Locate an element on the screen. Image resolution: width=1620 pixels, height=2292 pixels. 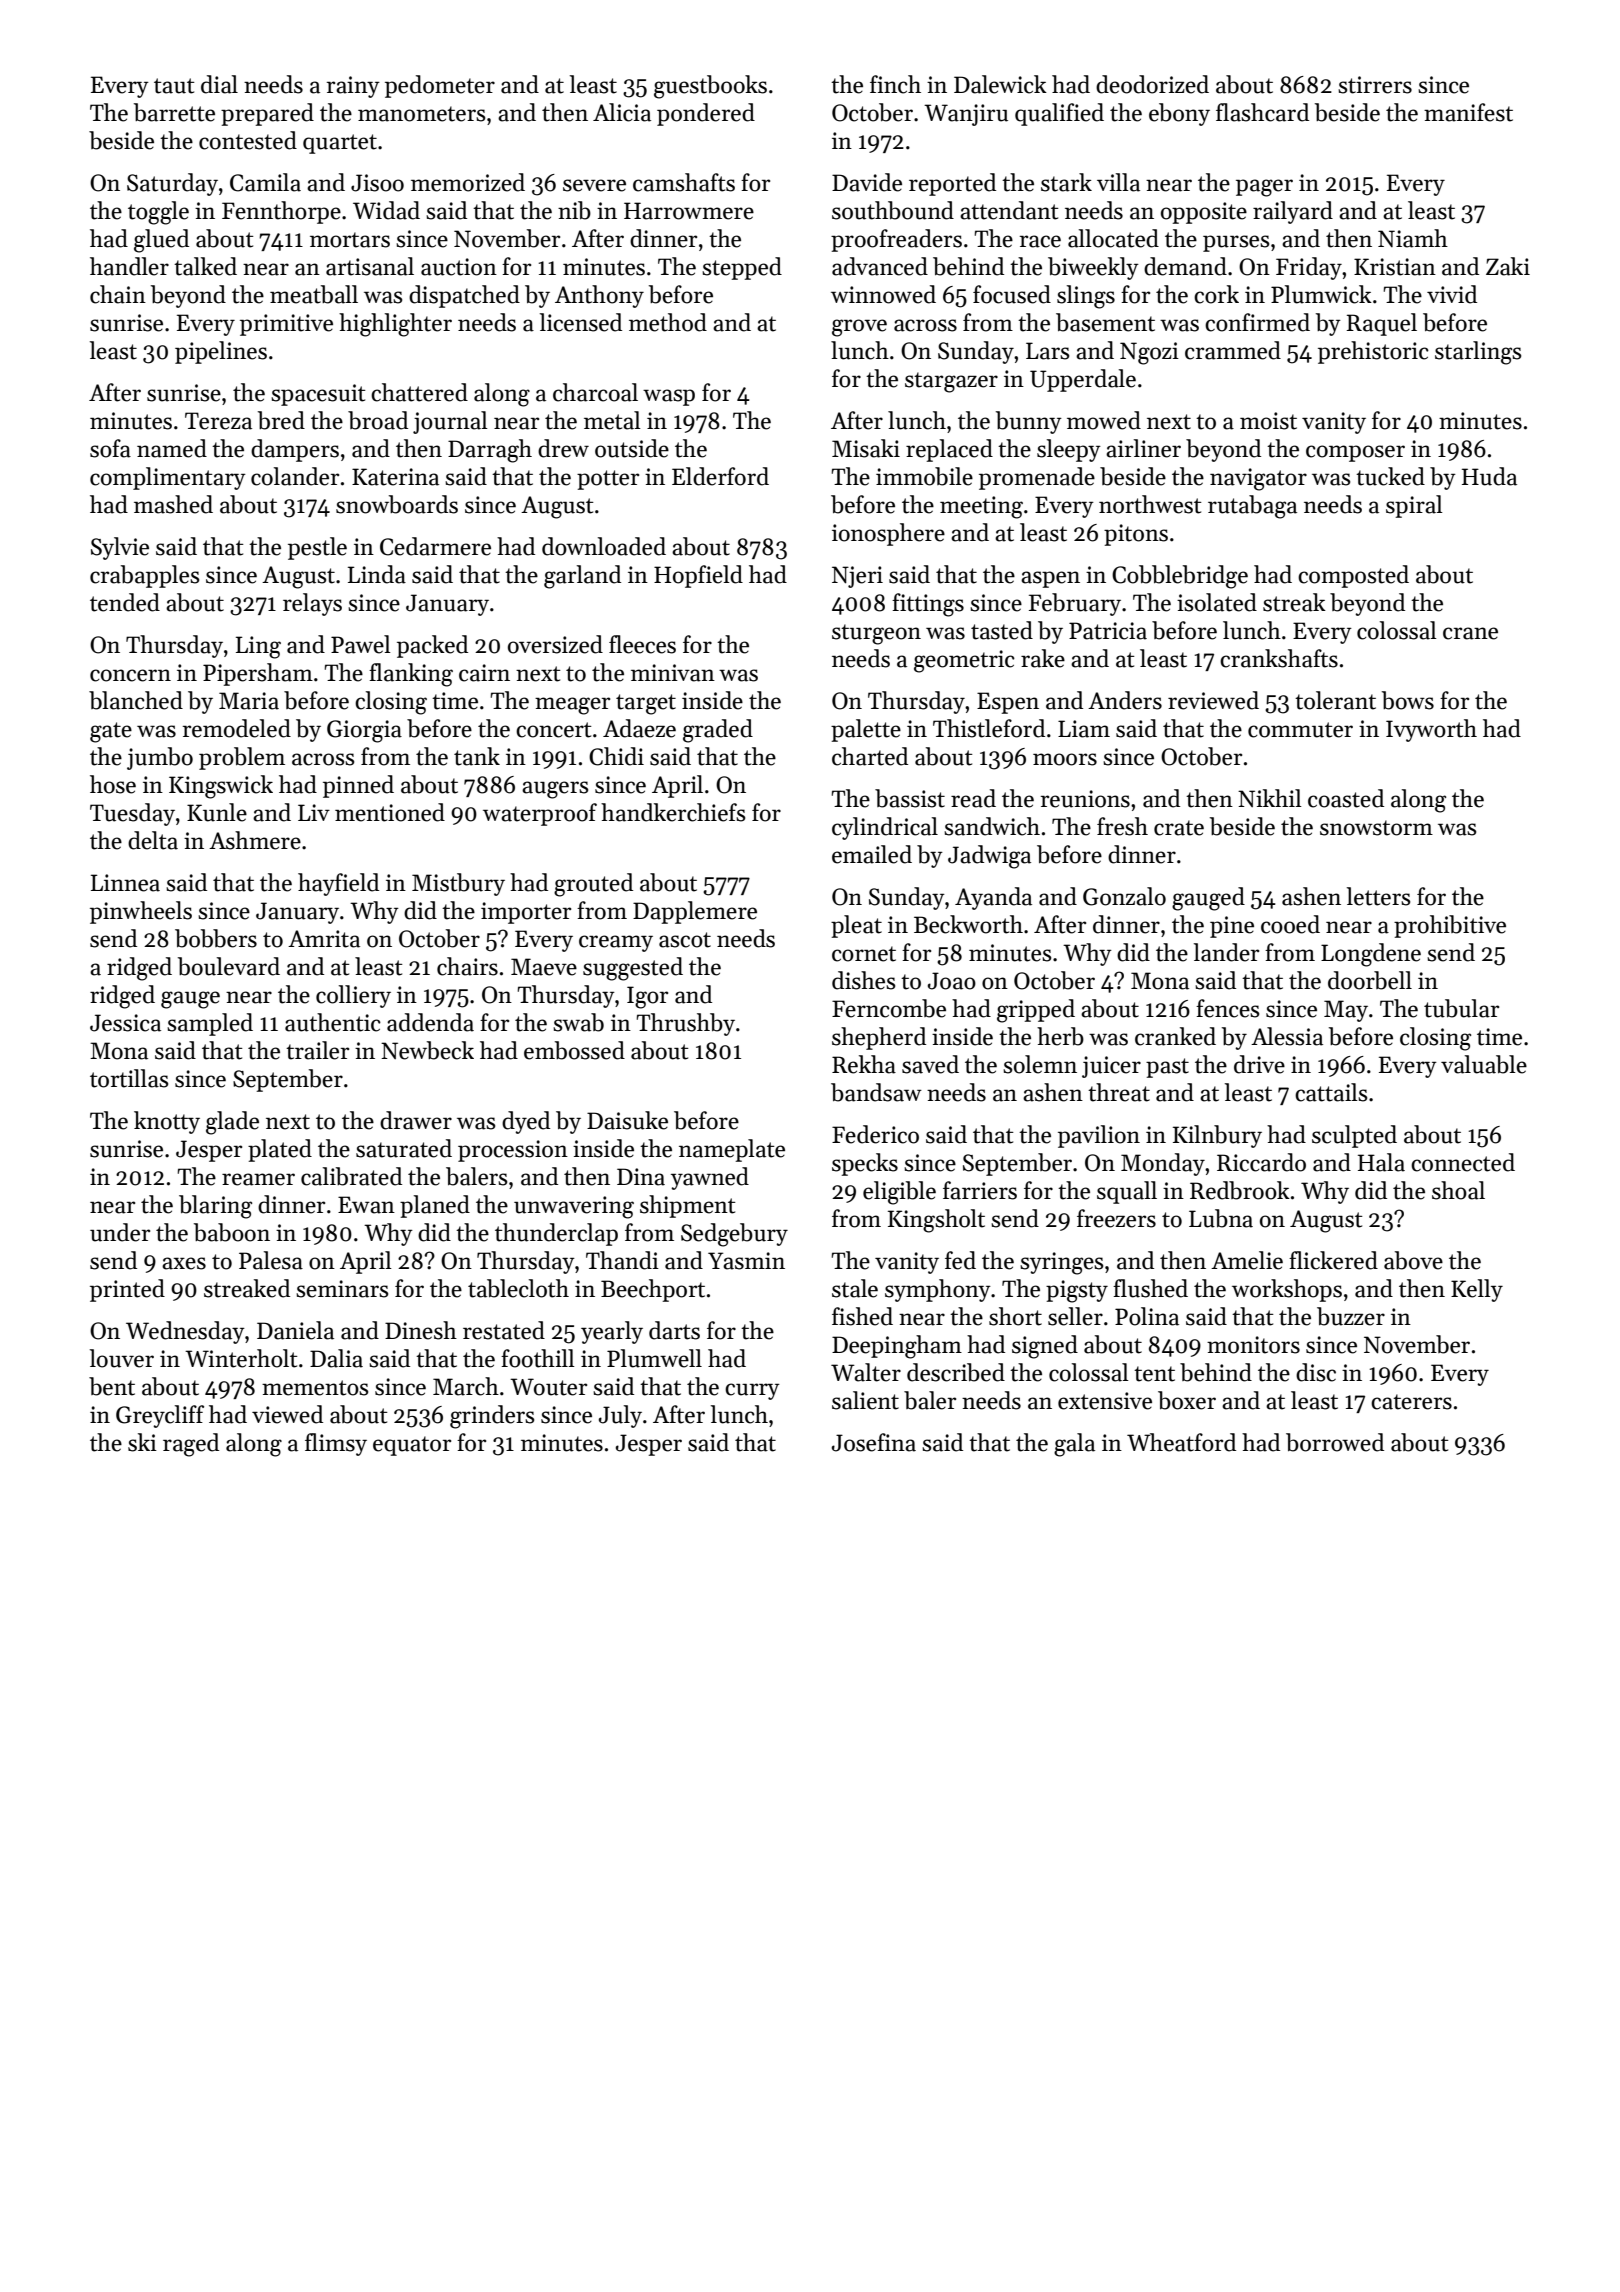
plated is located at coordinates (280, 1150).
